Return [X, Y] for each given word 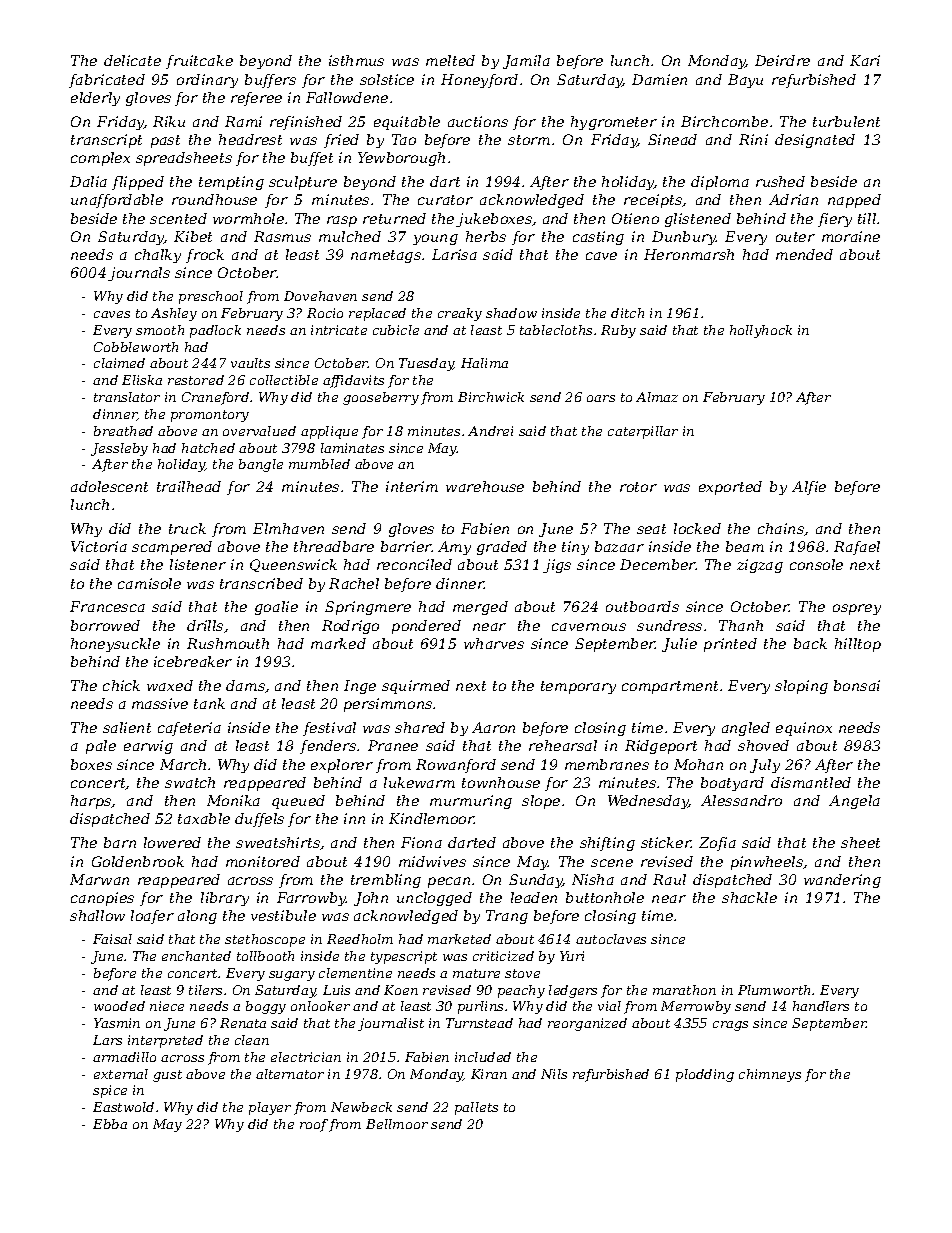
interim [412, 486]
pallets [476, 1108]
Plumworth [774, 990]
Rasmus [282, 236]
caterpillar [643, 432]
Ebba [110, 1124]
